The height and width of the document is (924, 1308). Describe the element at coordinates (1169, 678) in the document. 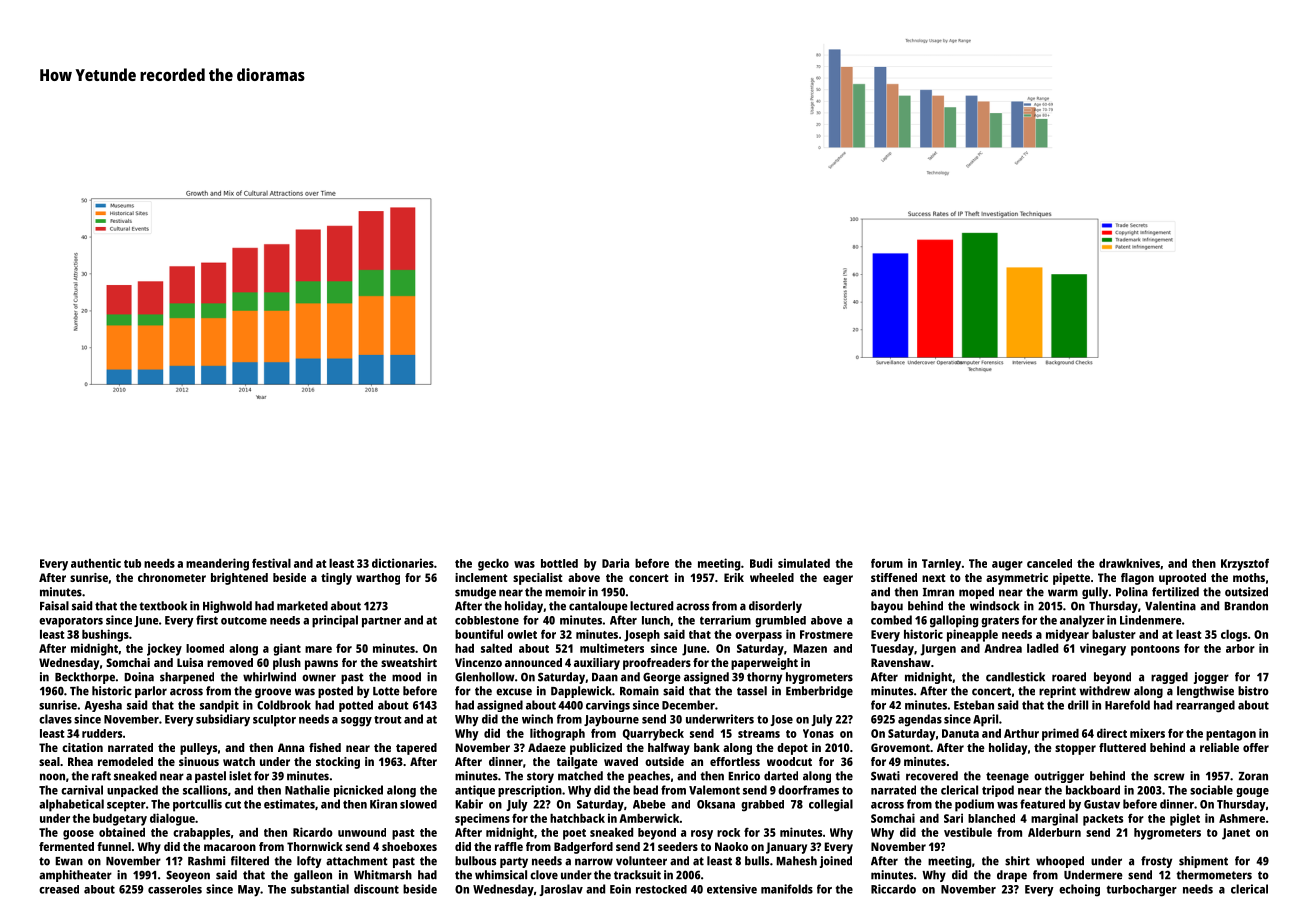

I see `ragged` at that location.
